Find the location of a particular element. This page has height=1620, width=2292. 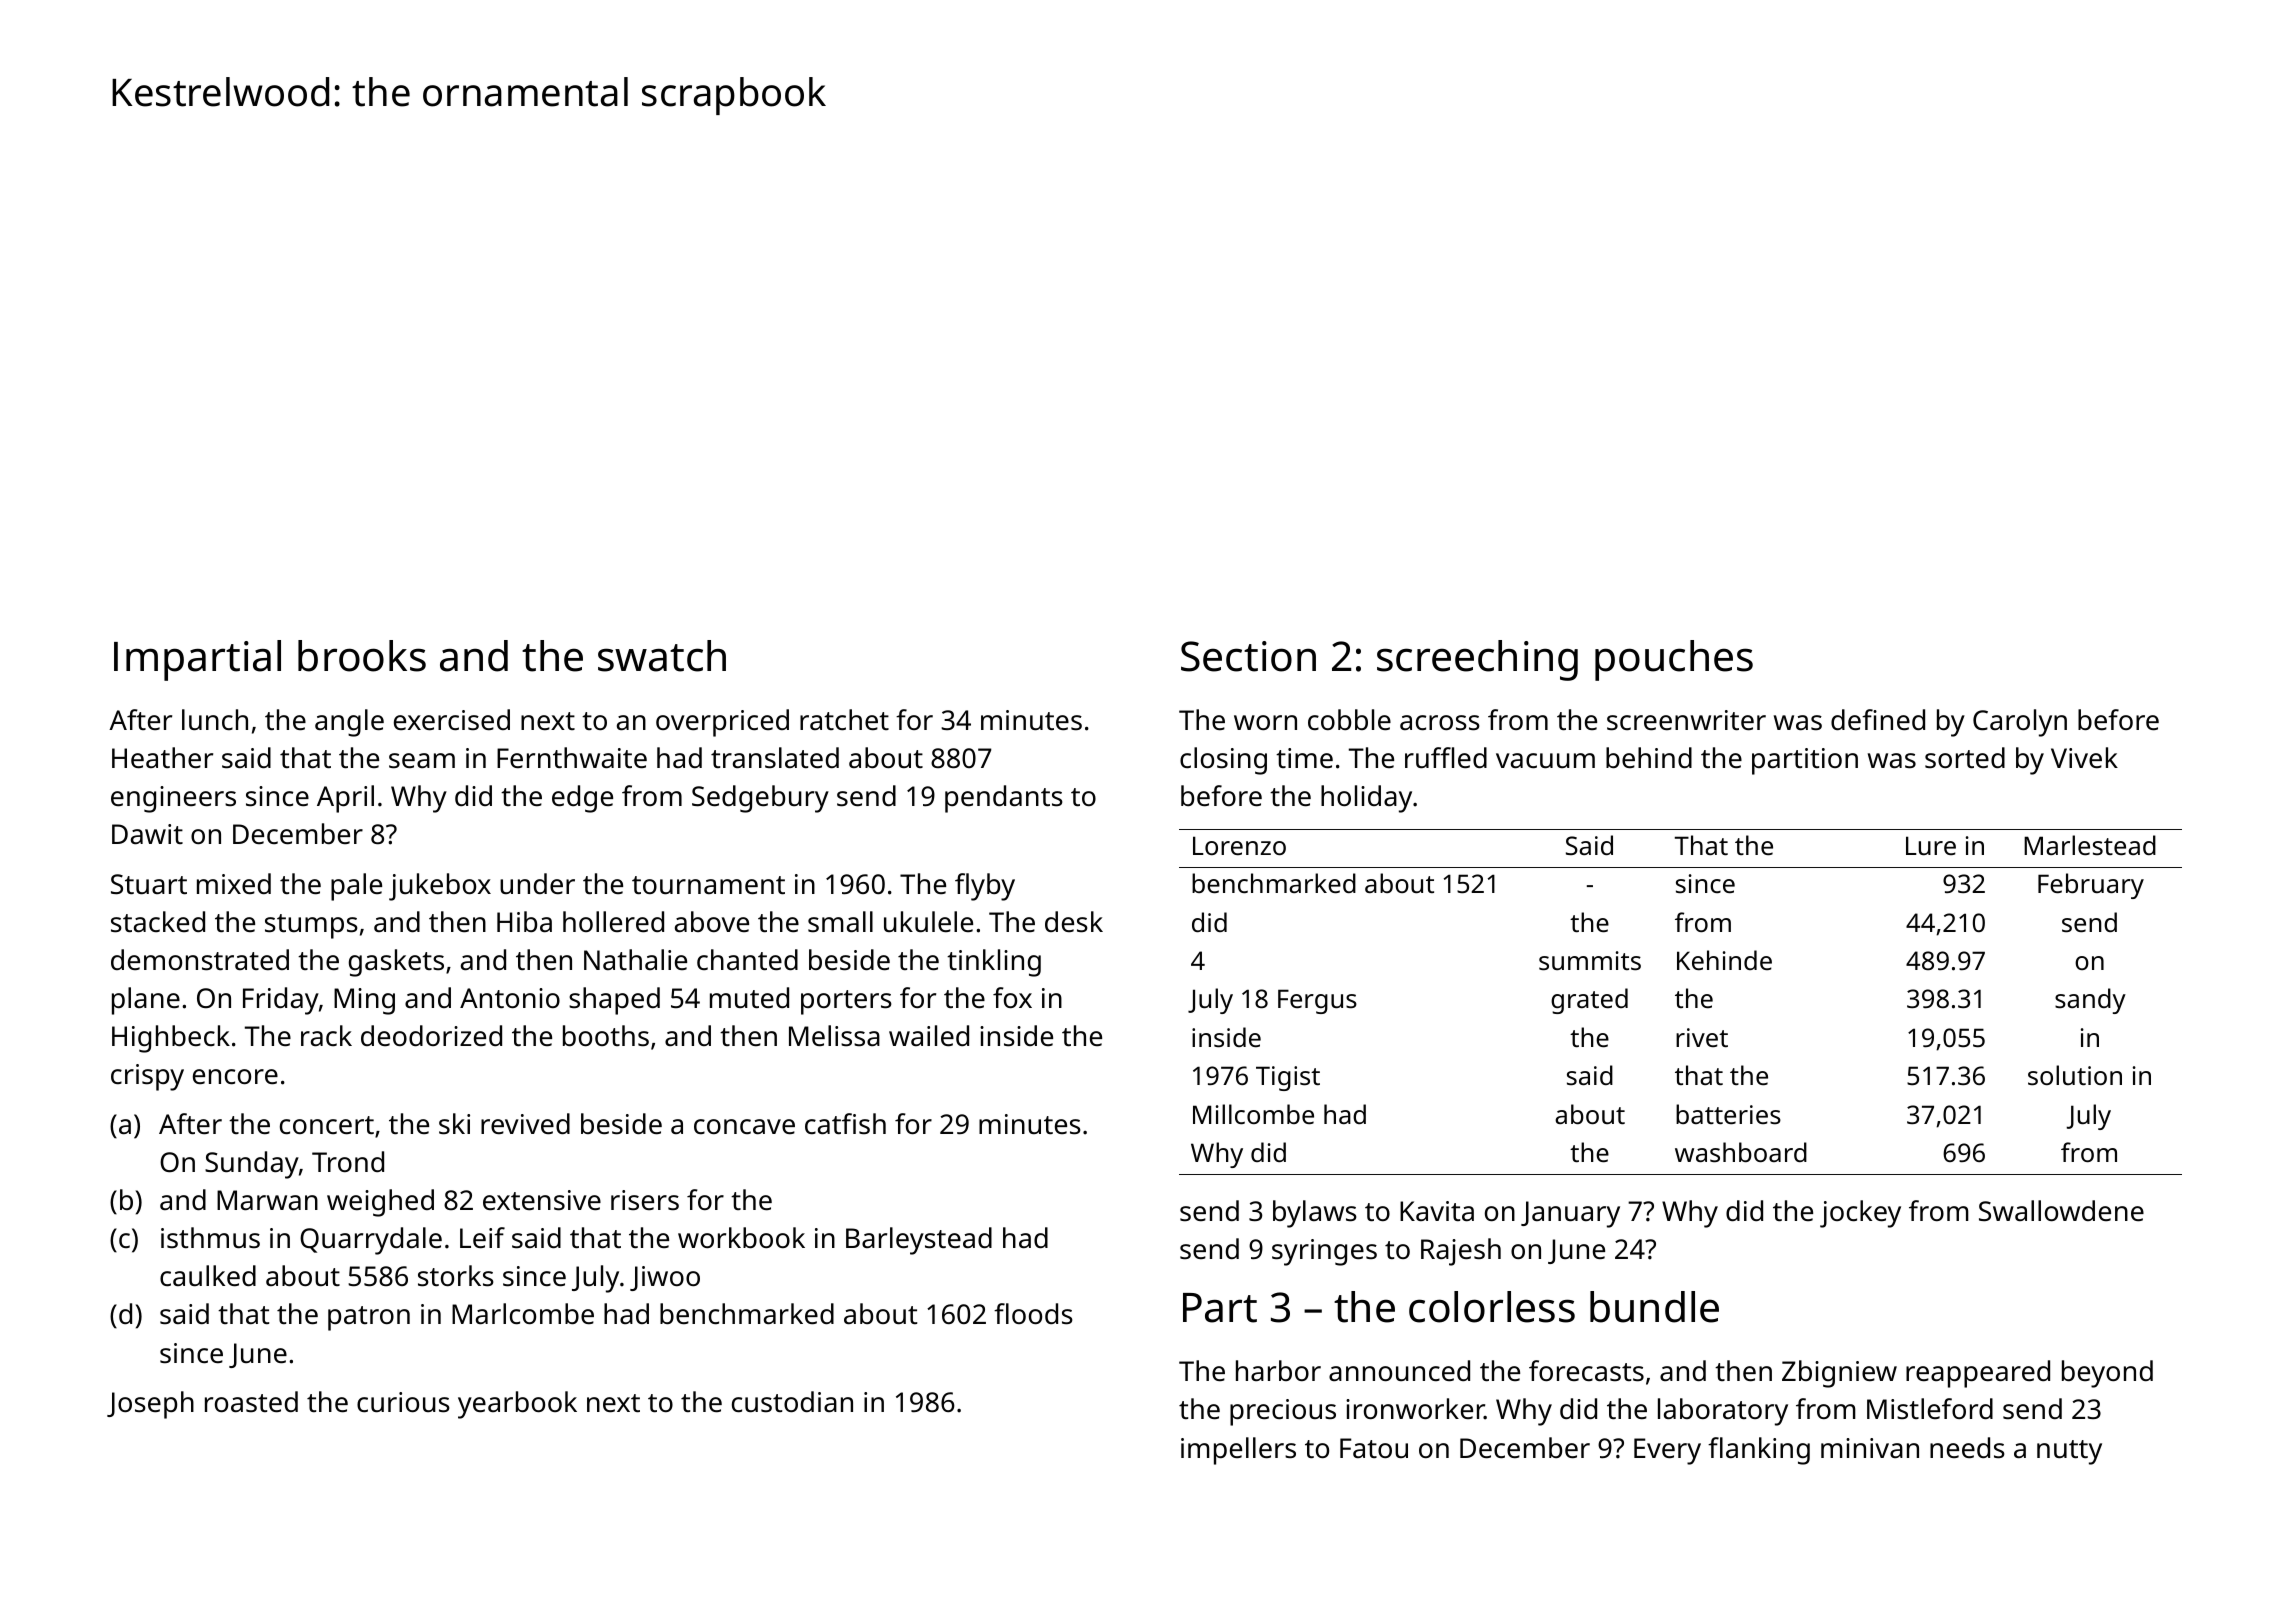

Barleystead is located at coordinates (919, 1241).
